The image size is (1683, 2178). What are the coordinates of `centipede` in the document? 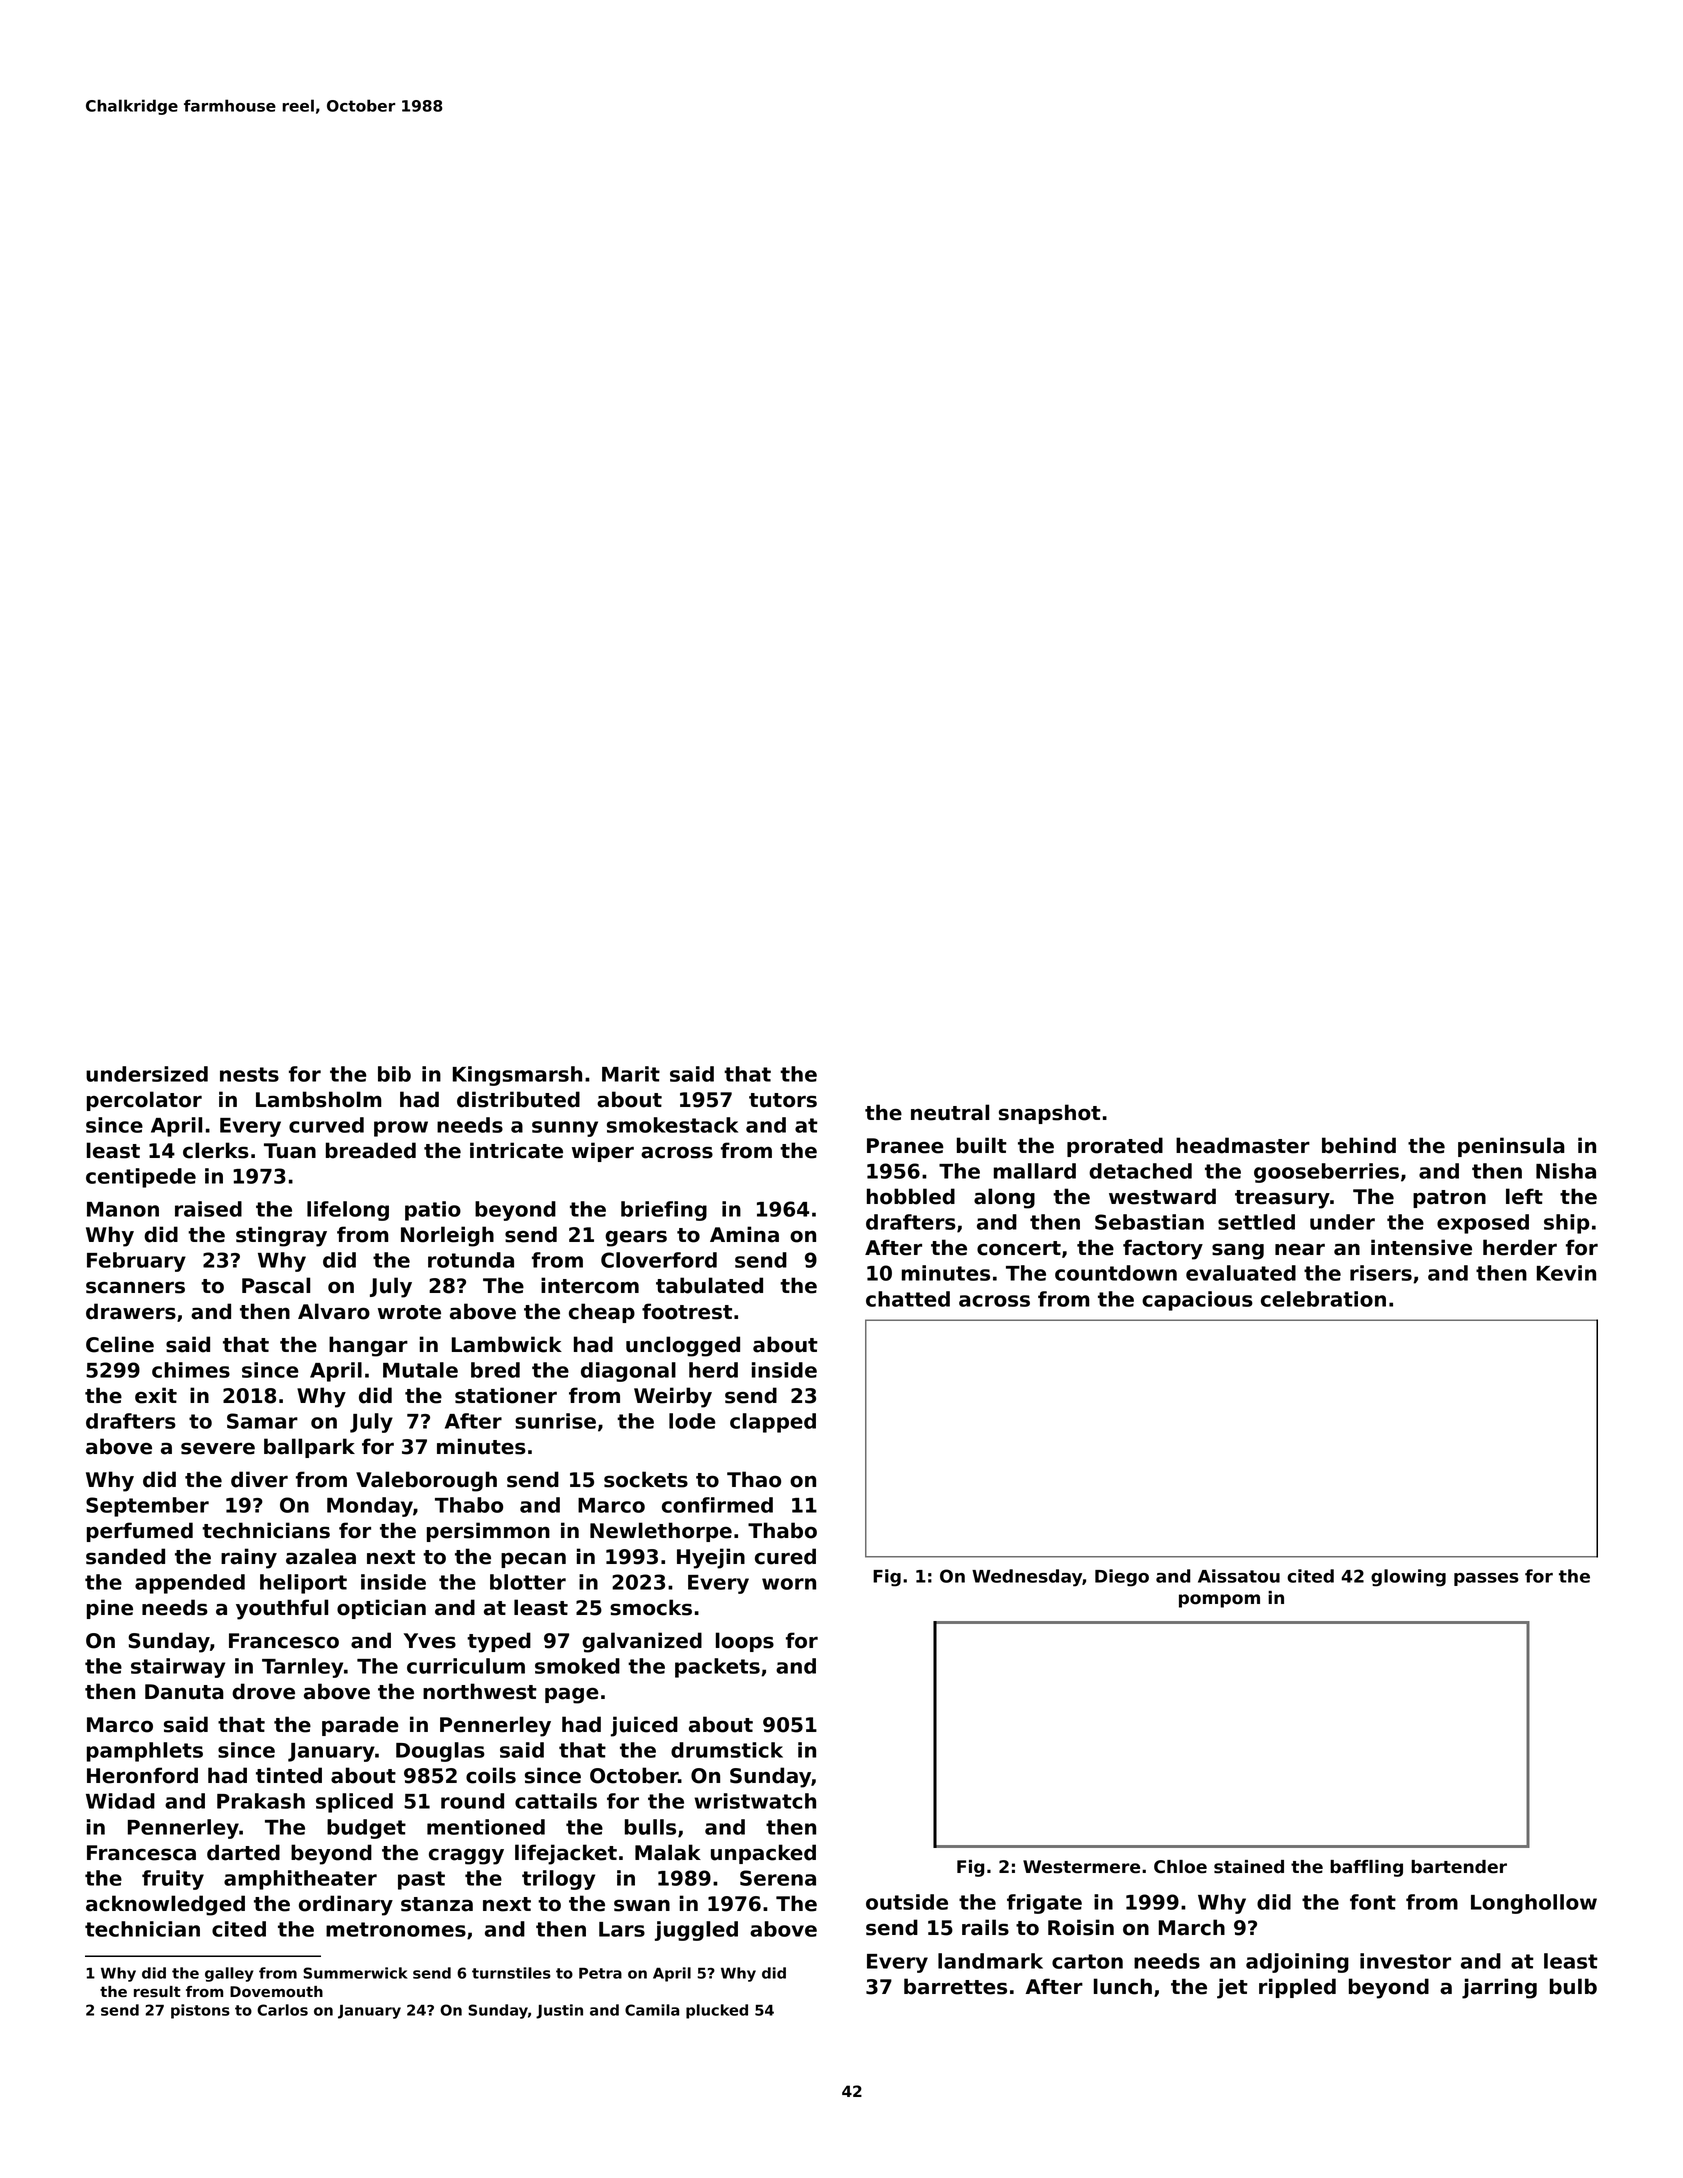 It's located at (141, 1178).
